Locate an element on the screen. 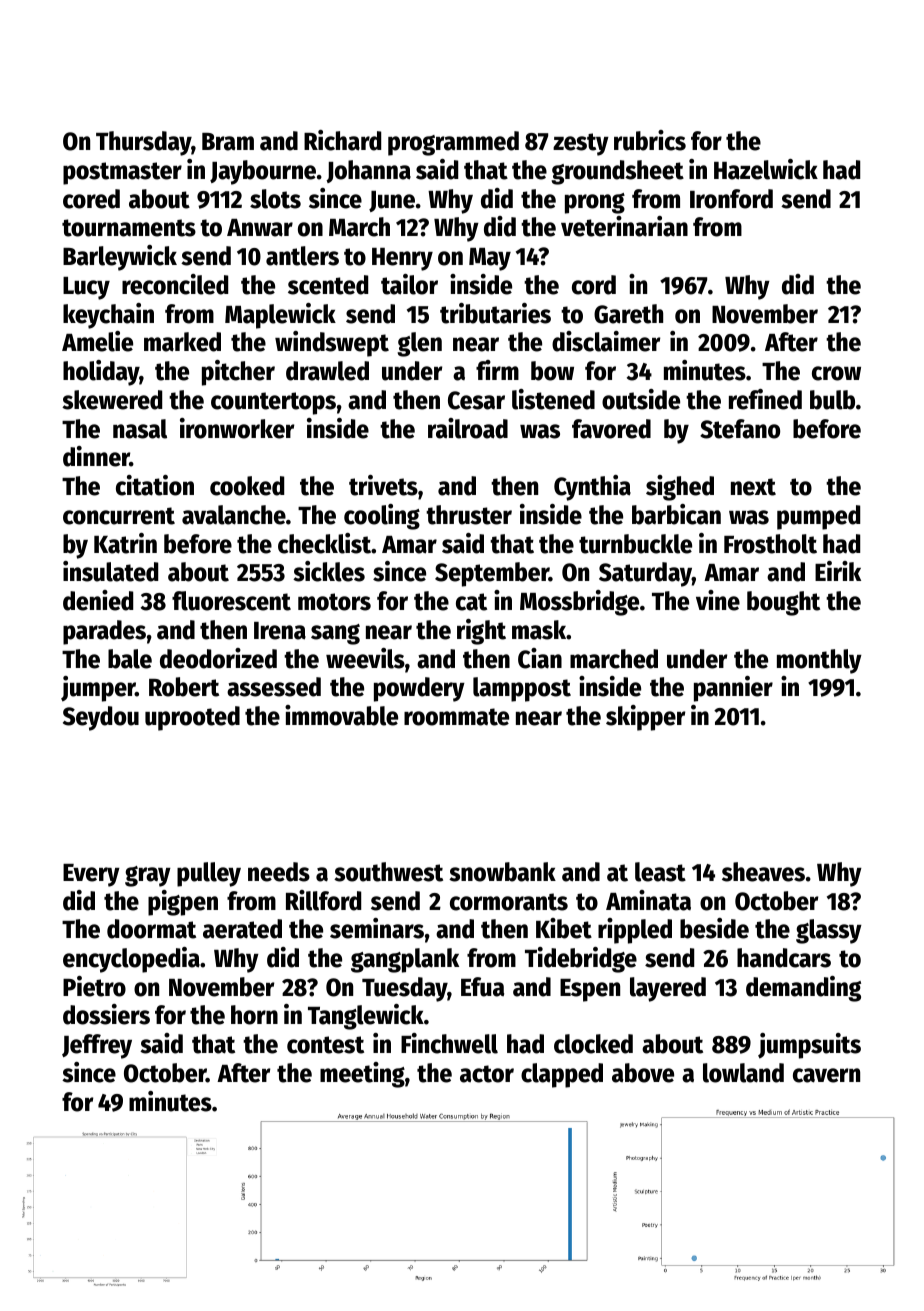 Image resolution: width=924 pixels, height=1311 pixels. cavern is located at coordinates (826, 1075).
